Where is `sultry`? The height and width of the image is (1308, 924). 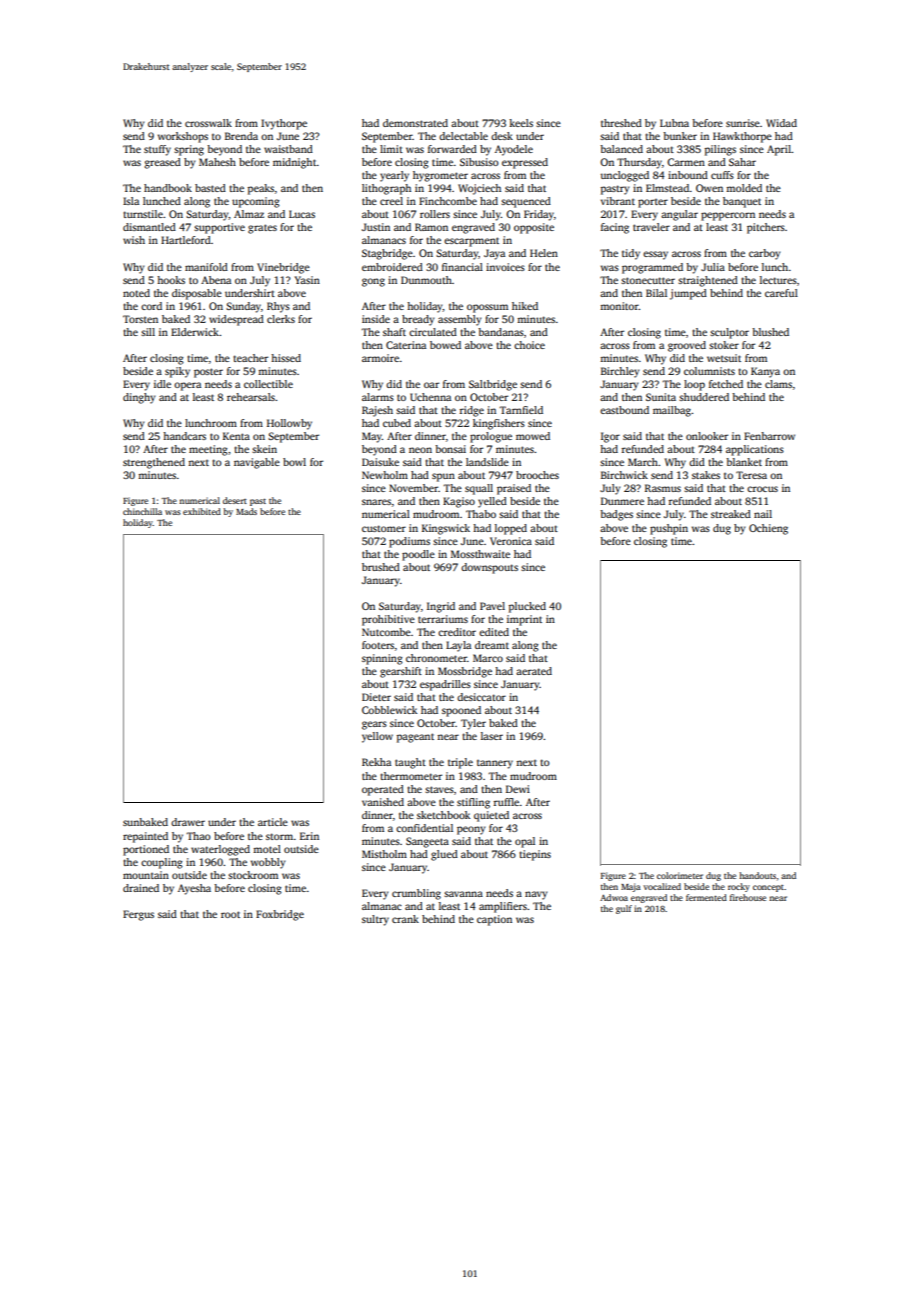
sultry is located at coordinates (375, 920).
